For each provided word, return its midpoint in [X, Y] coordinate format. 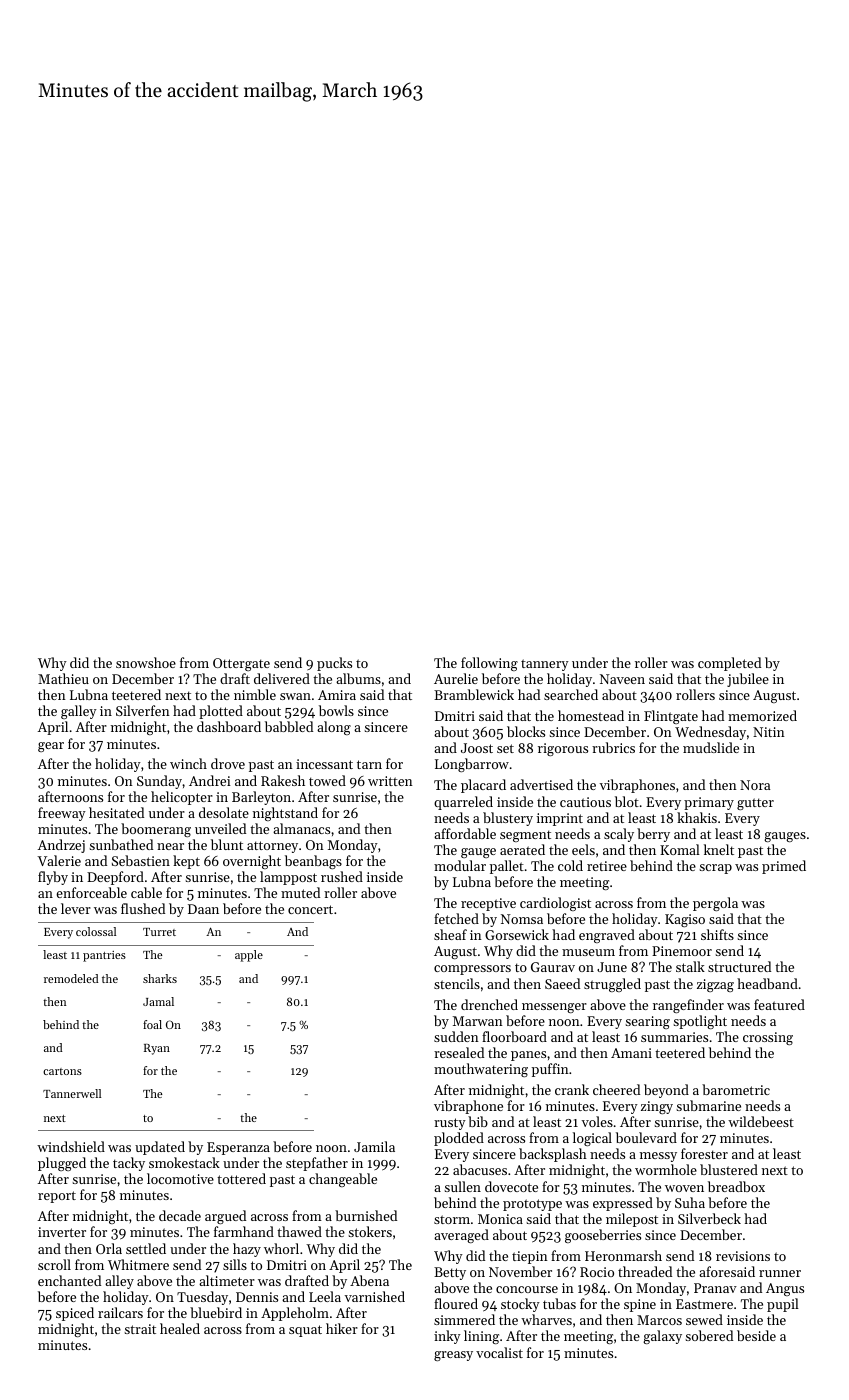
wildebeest [761, 1121]
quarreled [463, 803]
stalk [690, 966]
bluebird [216, 1312]
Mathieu [63, 678]
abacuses [480, 1169]
